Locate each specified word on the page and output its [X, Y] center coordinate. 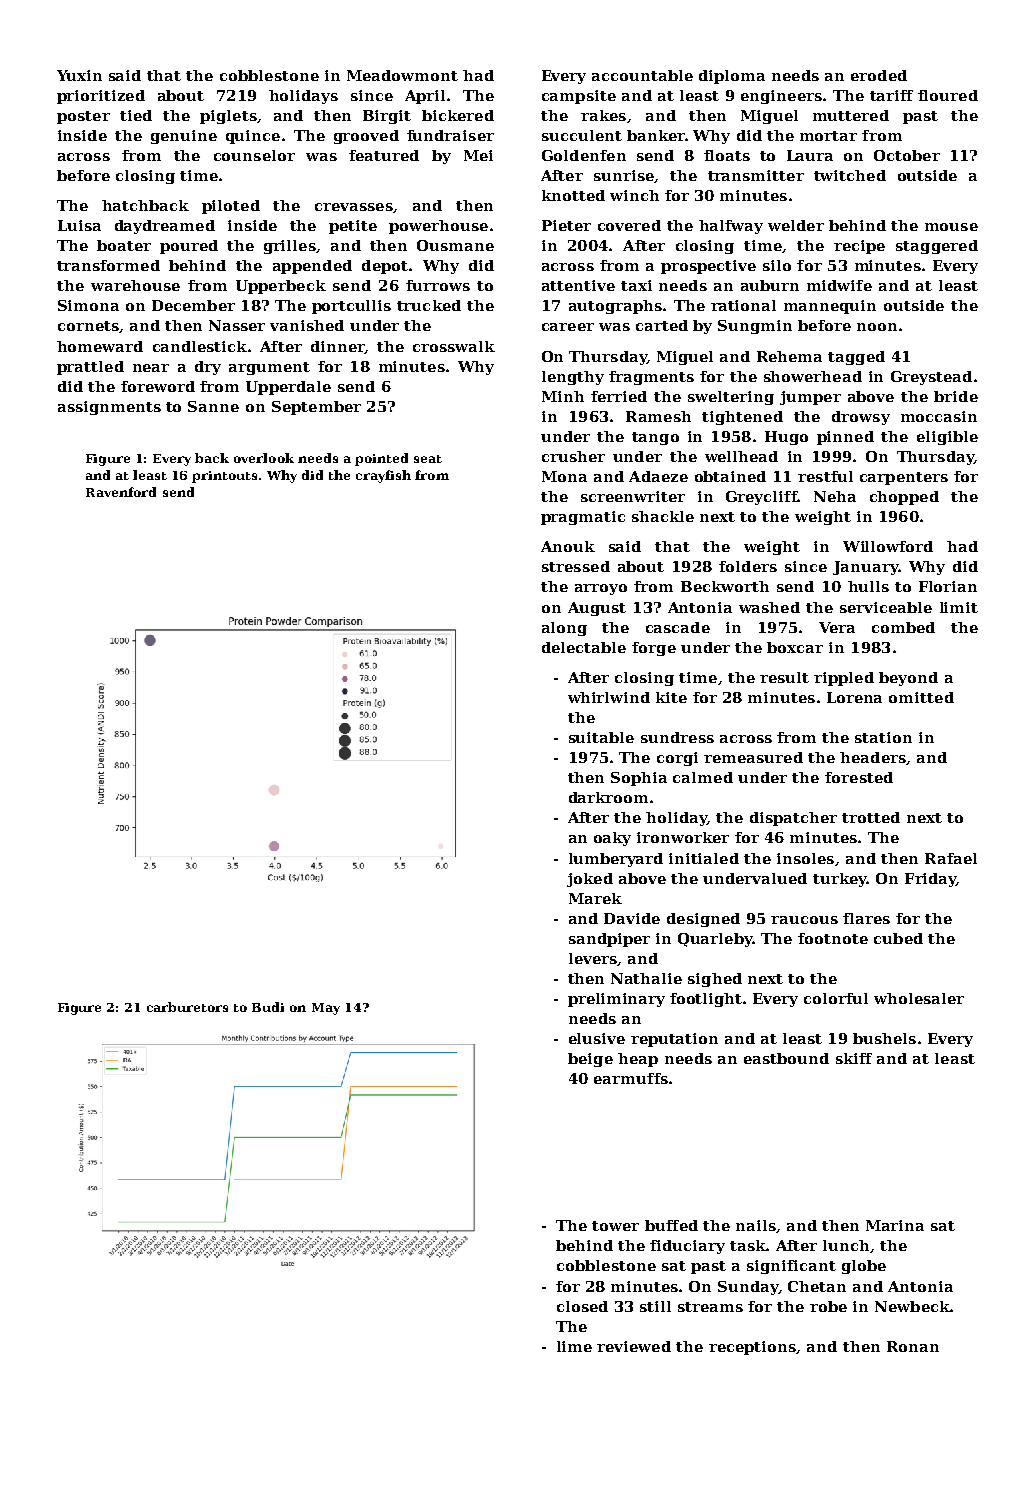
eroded [879, 75]
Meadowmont [402, 75]
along [564, 629]
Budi [268, 1007]
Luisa [79, 225]
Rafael [951, 858]
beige [590, 1060]
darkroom [608, 797]
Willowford [888, 546]
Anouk [568, 546]
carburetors [187, 1007]
